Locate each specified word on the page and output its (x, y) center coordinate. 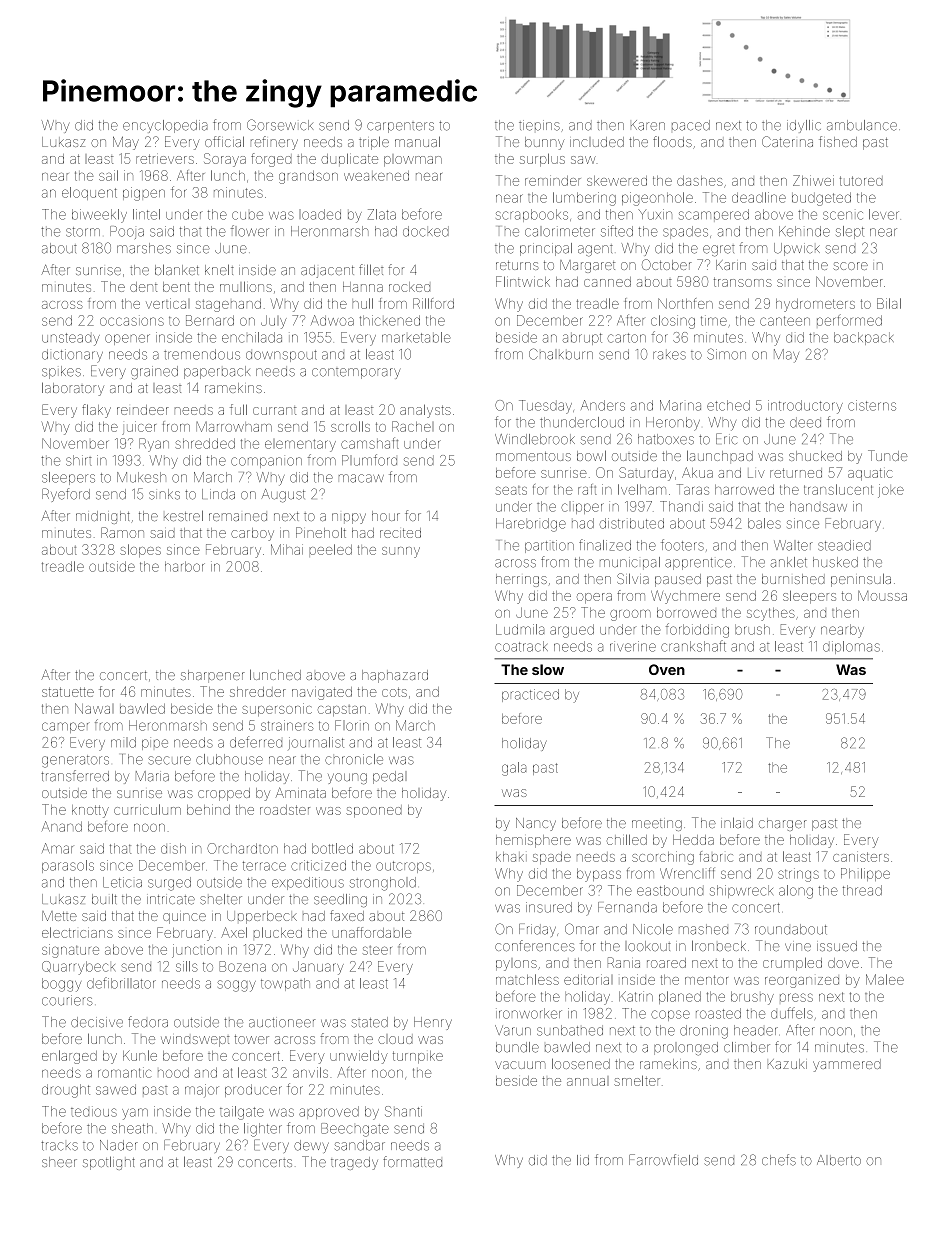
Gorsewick (280, 125)
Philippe (865, 874)
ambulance (862, 125)
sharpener (213, 676)
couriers (67, 1000)
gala (514, 769)
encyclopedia (165, 126)
